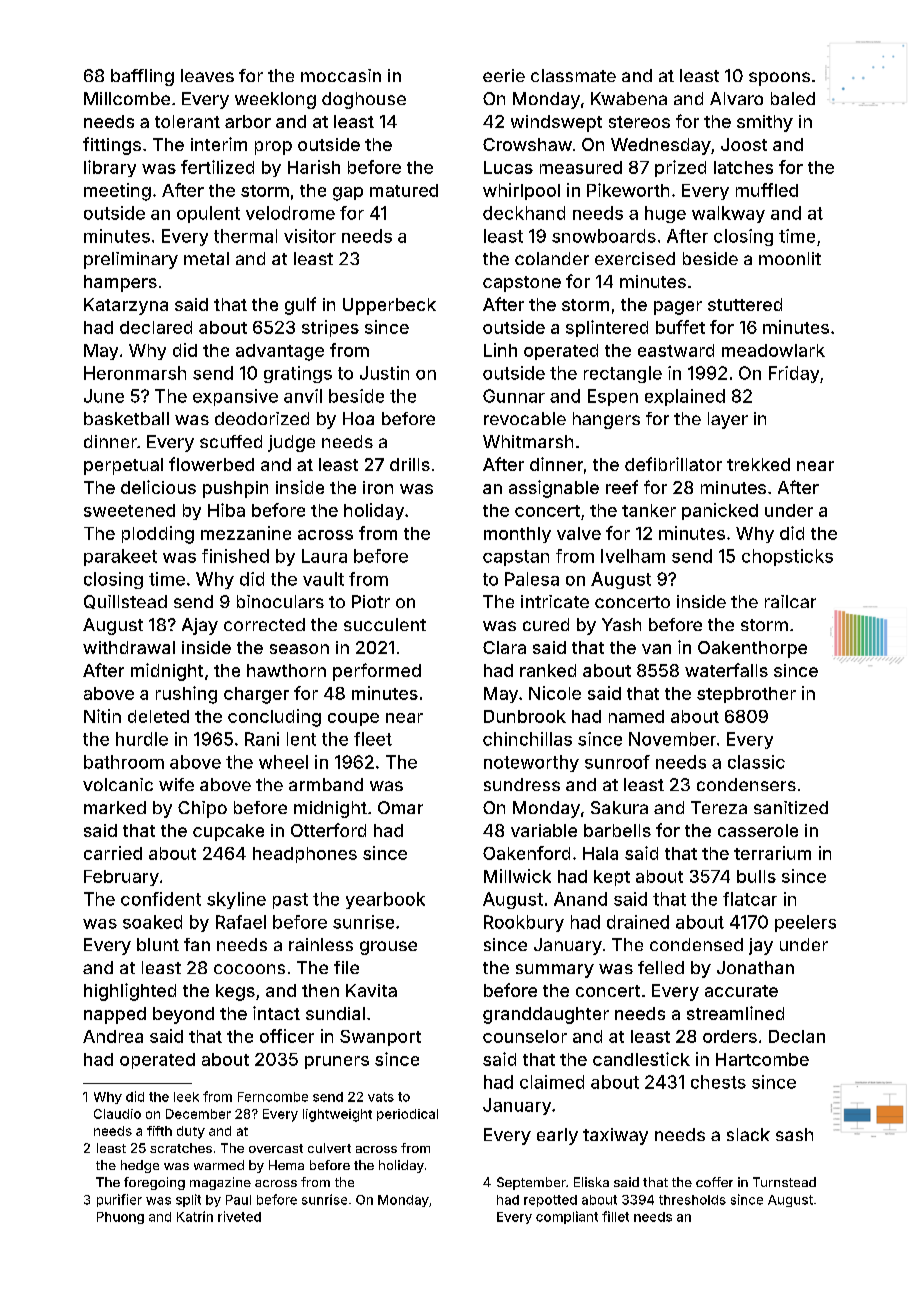 The image size is (924, 1308). What do you see at coordinates (758, 464) in the screenshot?
I see `trekked` at bounding box center [758, 464].
